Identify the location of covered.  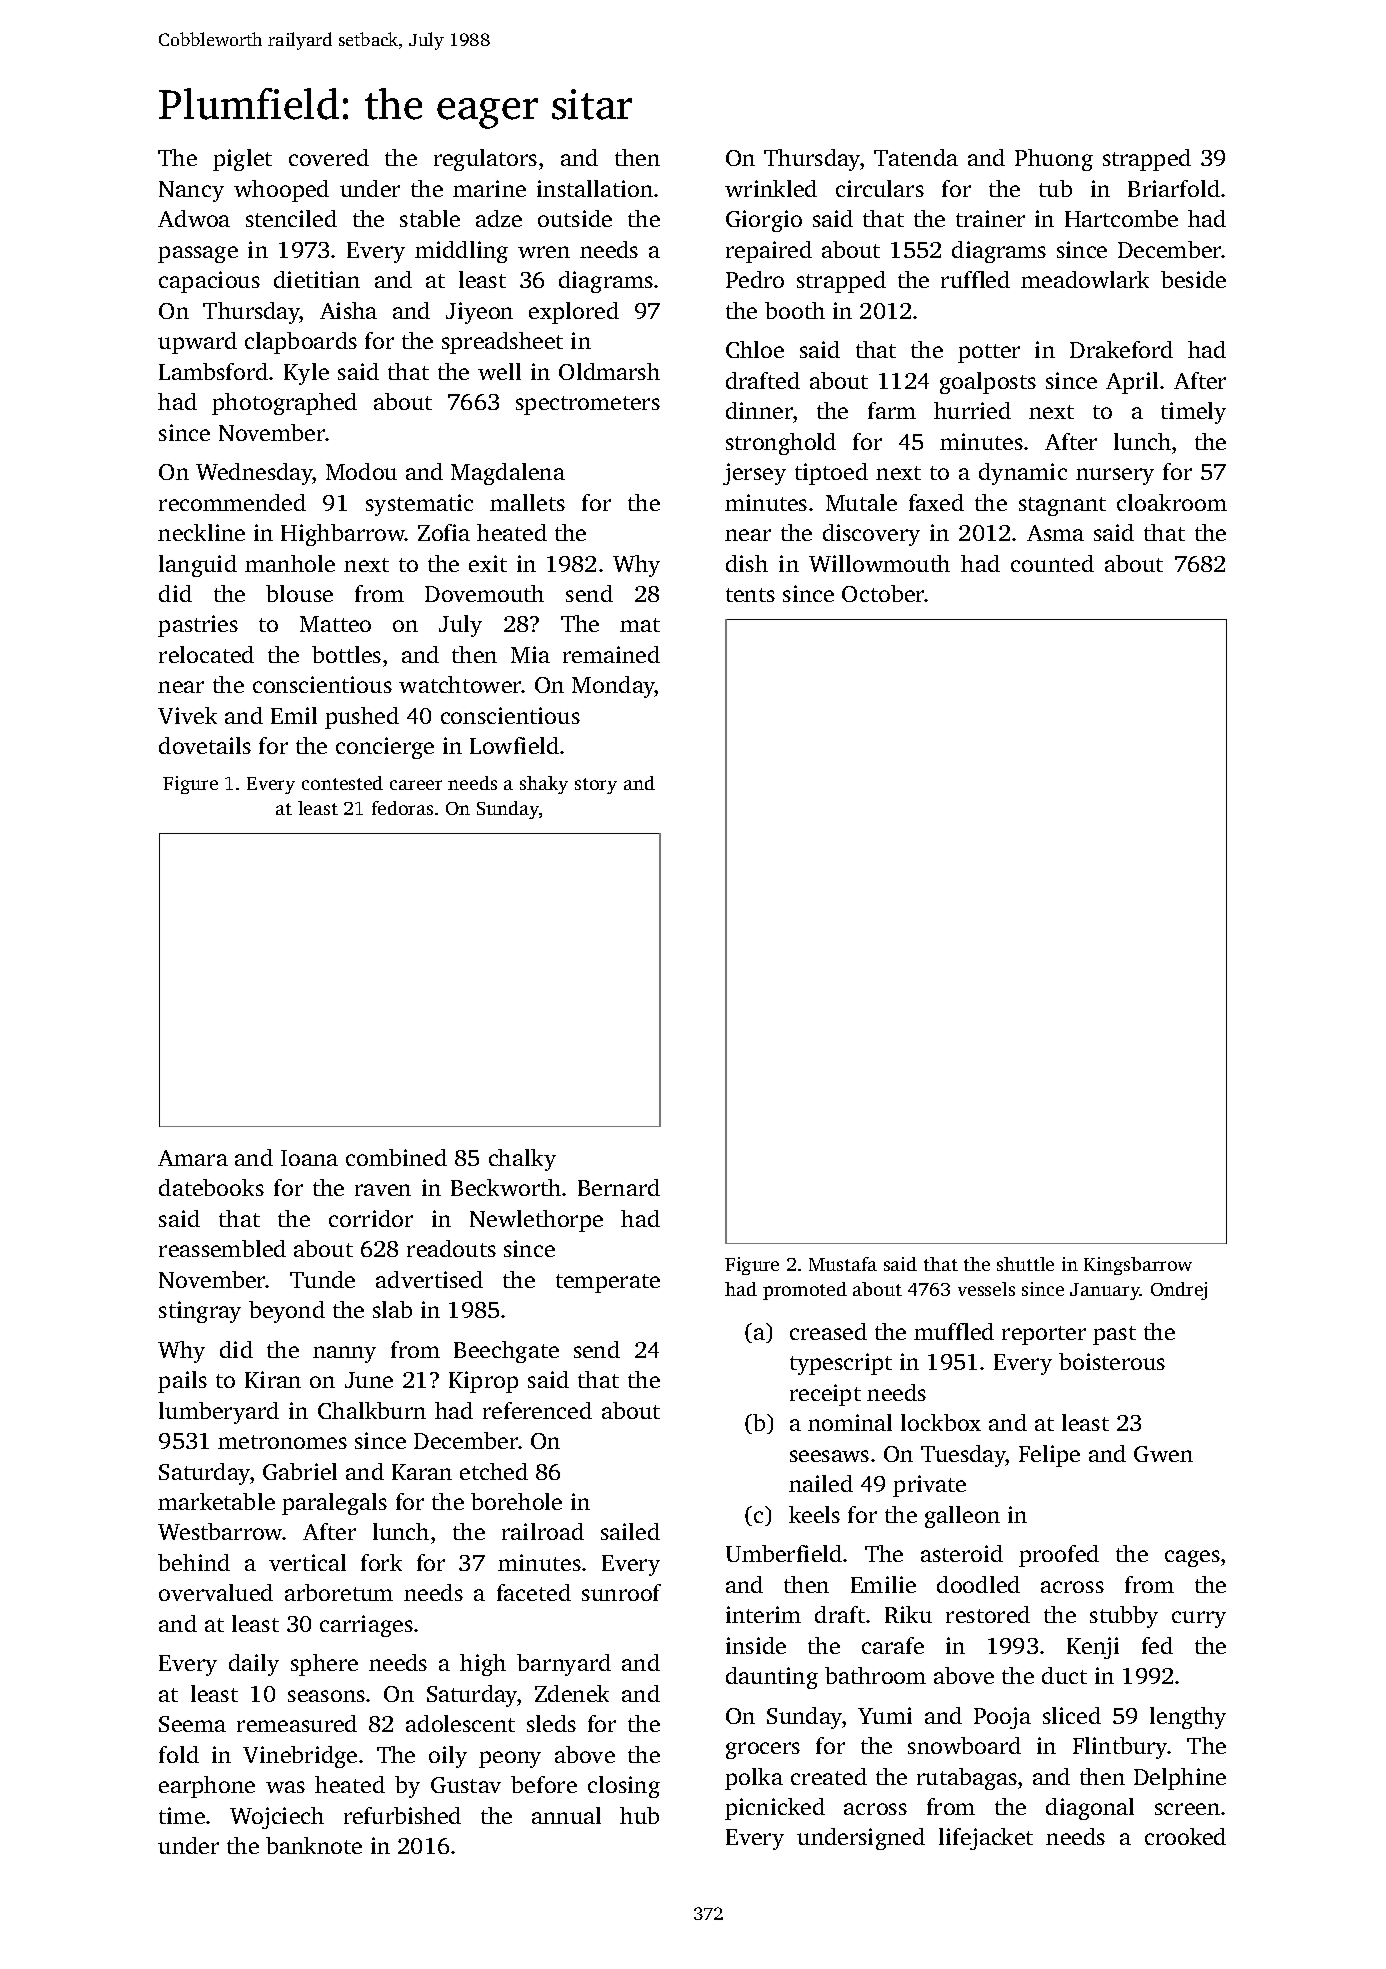
(329, 157).
